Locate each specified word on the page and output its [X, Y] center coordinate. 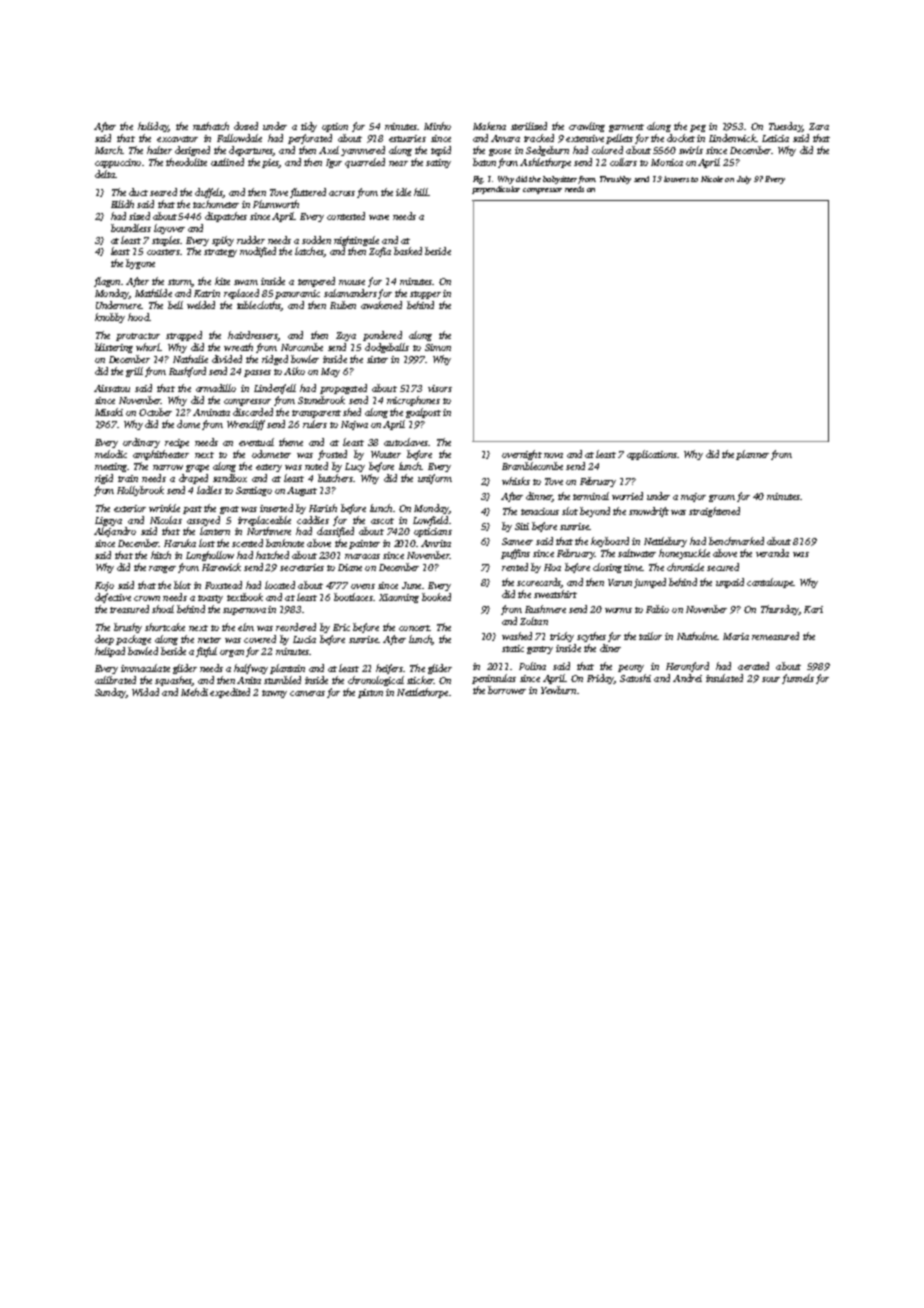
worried [627, 496]
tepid [441, 151]
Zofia [380, 252]
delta [105, 174]
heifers [389, 669]
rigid [104, 479]
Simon [438, 347]
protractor [138, 337]
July [744, 180]
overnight [522, 455]
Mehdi [194, 692]
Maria [736, 636]
